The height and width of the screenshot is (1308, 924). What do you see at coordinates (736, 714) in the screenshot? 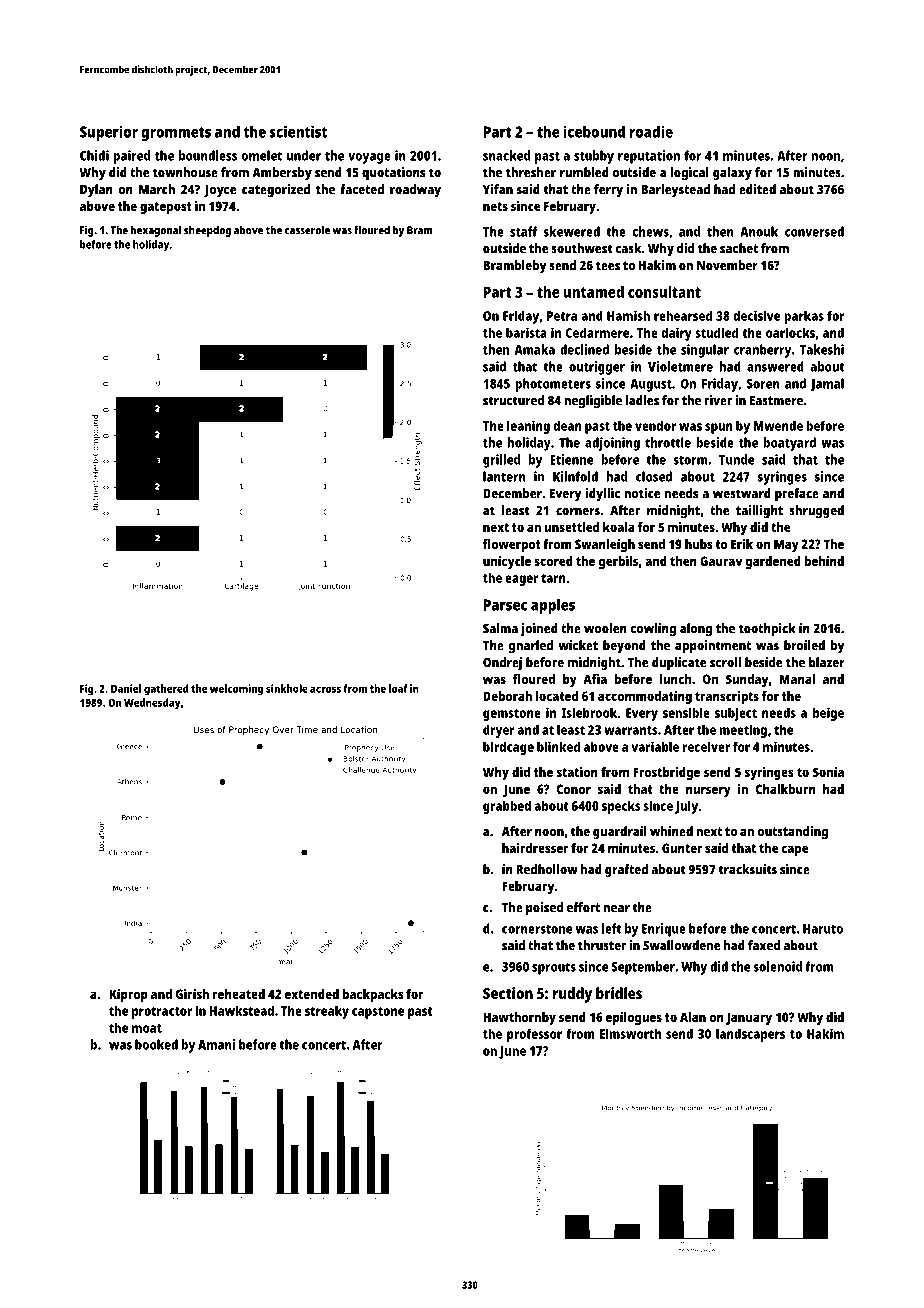
I see `subject` at bounding box center [736, 714].
